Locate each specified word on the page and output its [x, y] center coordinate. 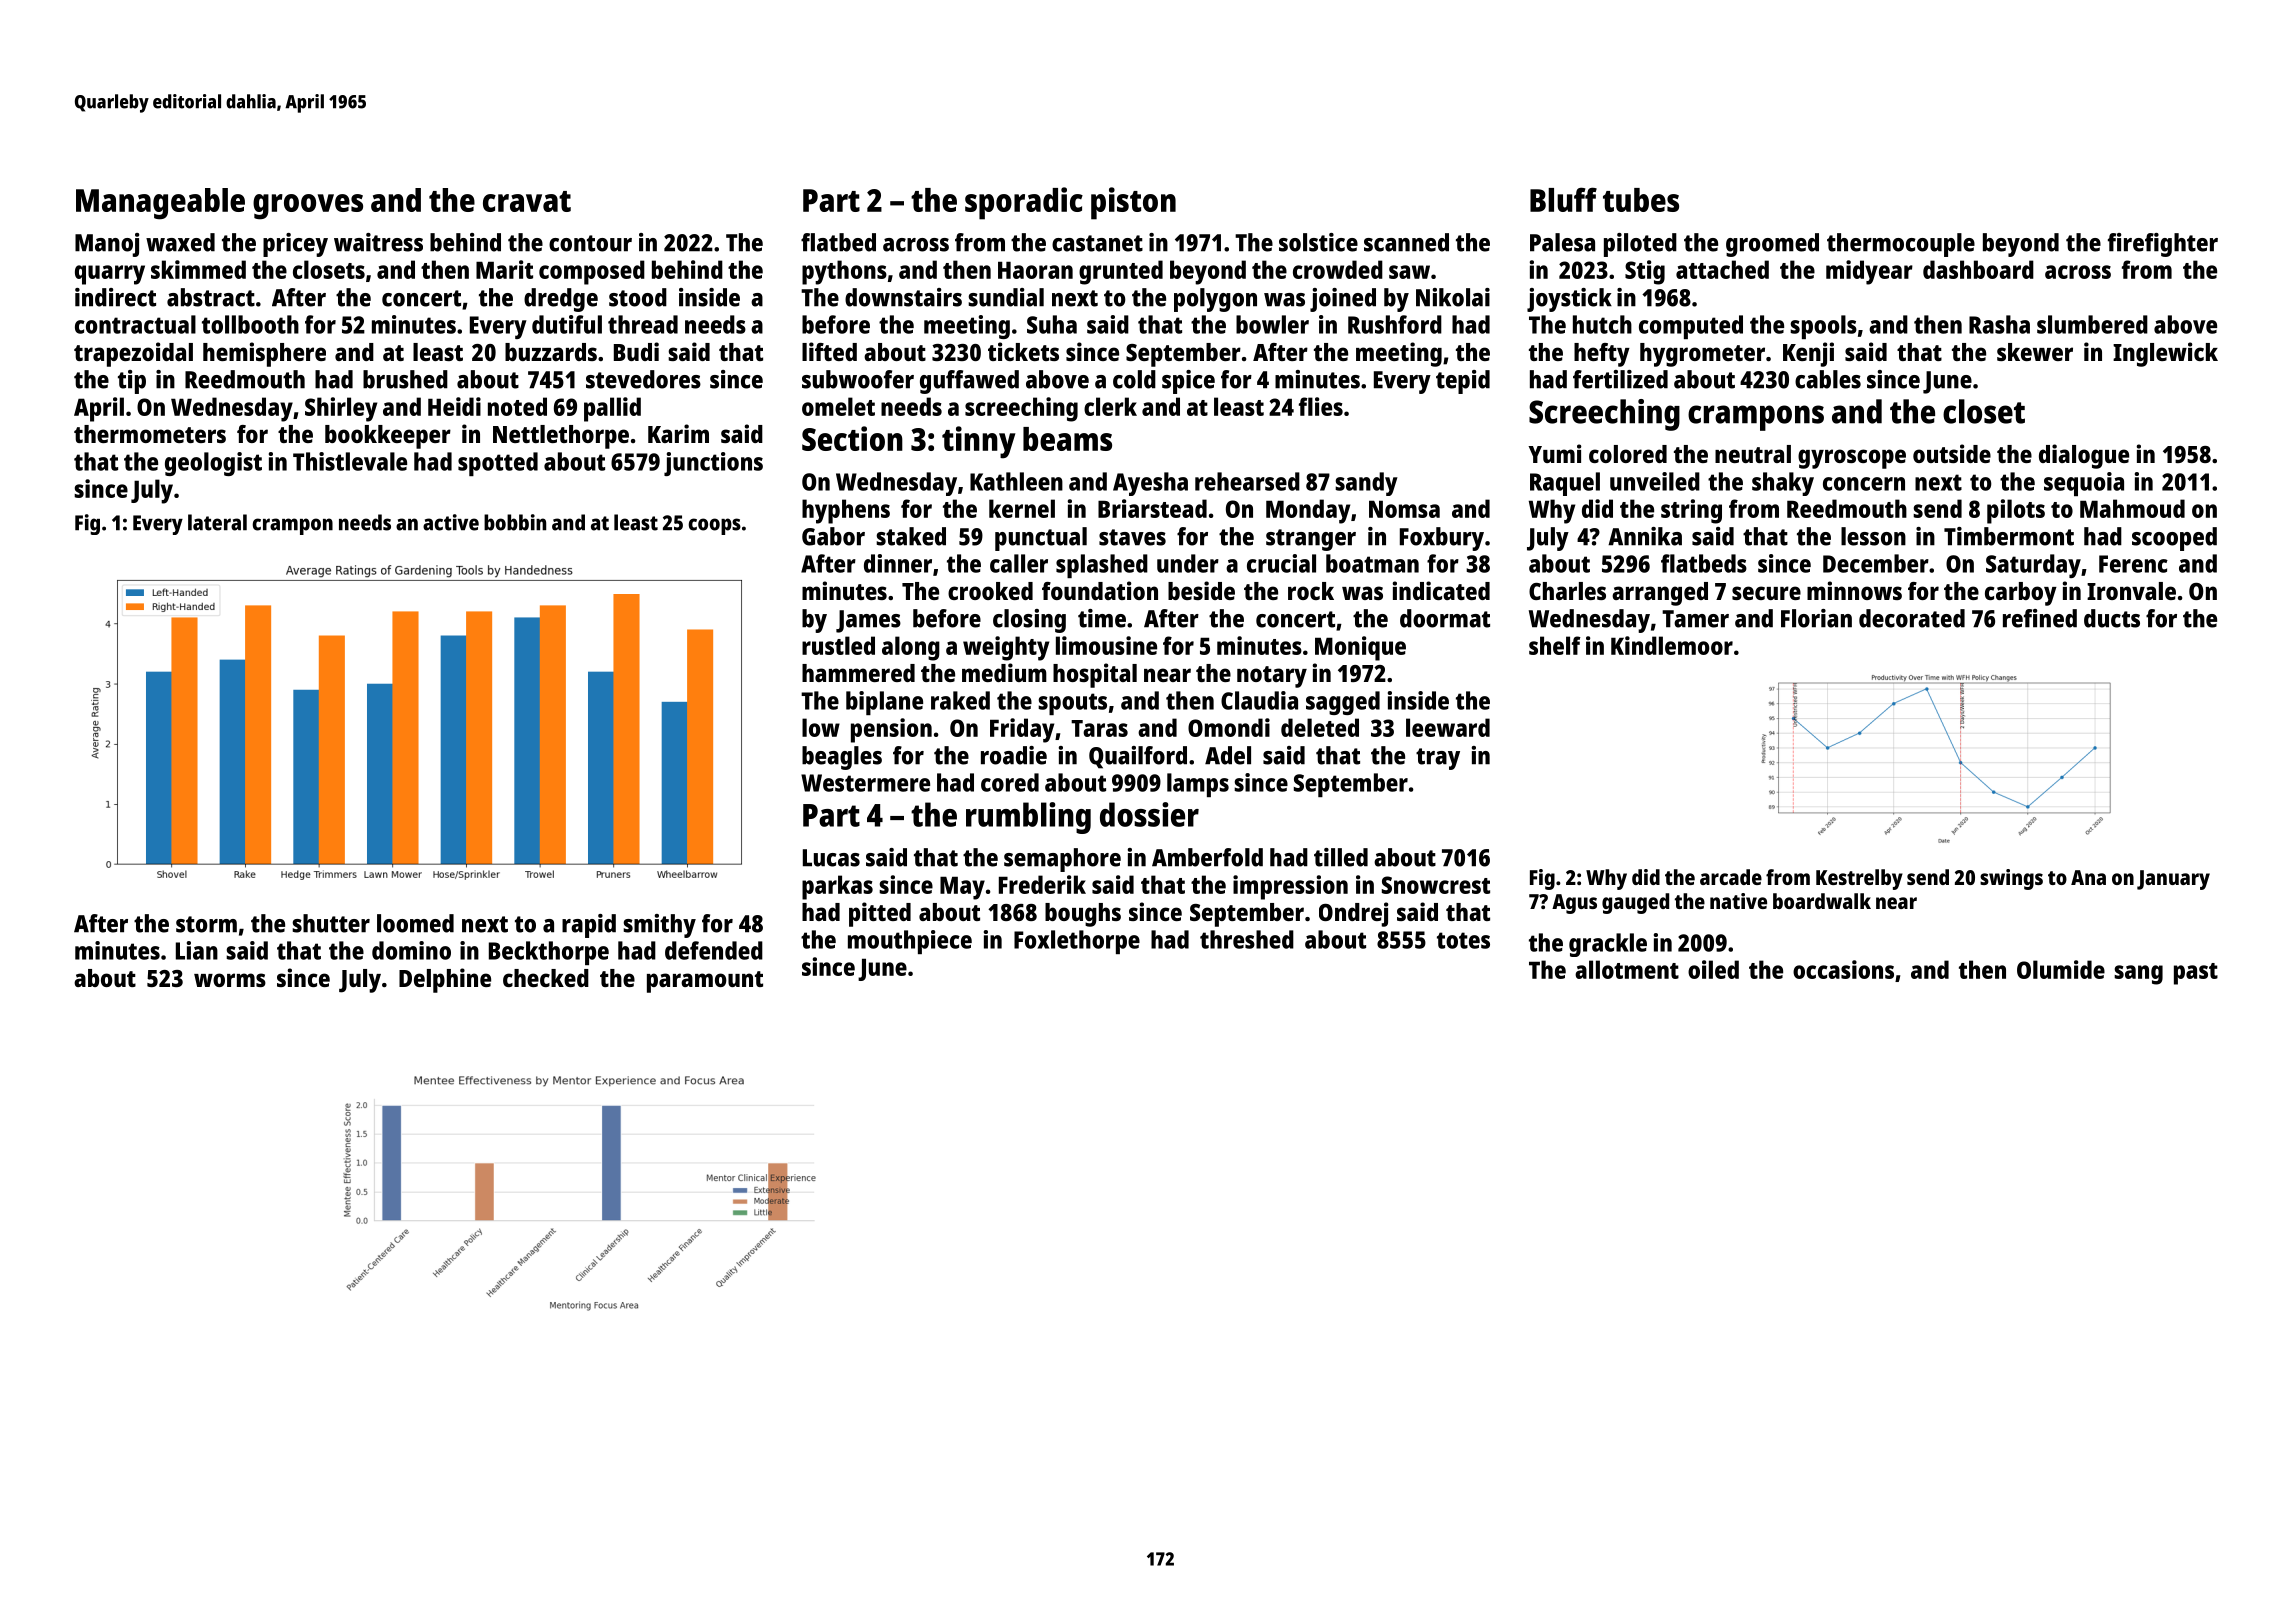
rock [1311, 591]
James [868, 621]
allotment [1627, 969]
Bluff [1563, 199]
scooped [2174, 539]
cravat [527, 201]
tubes [1641, 200]
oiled [1713, 969]
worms [230, 980]
